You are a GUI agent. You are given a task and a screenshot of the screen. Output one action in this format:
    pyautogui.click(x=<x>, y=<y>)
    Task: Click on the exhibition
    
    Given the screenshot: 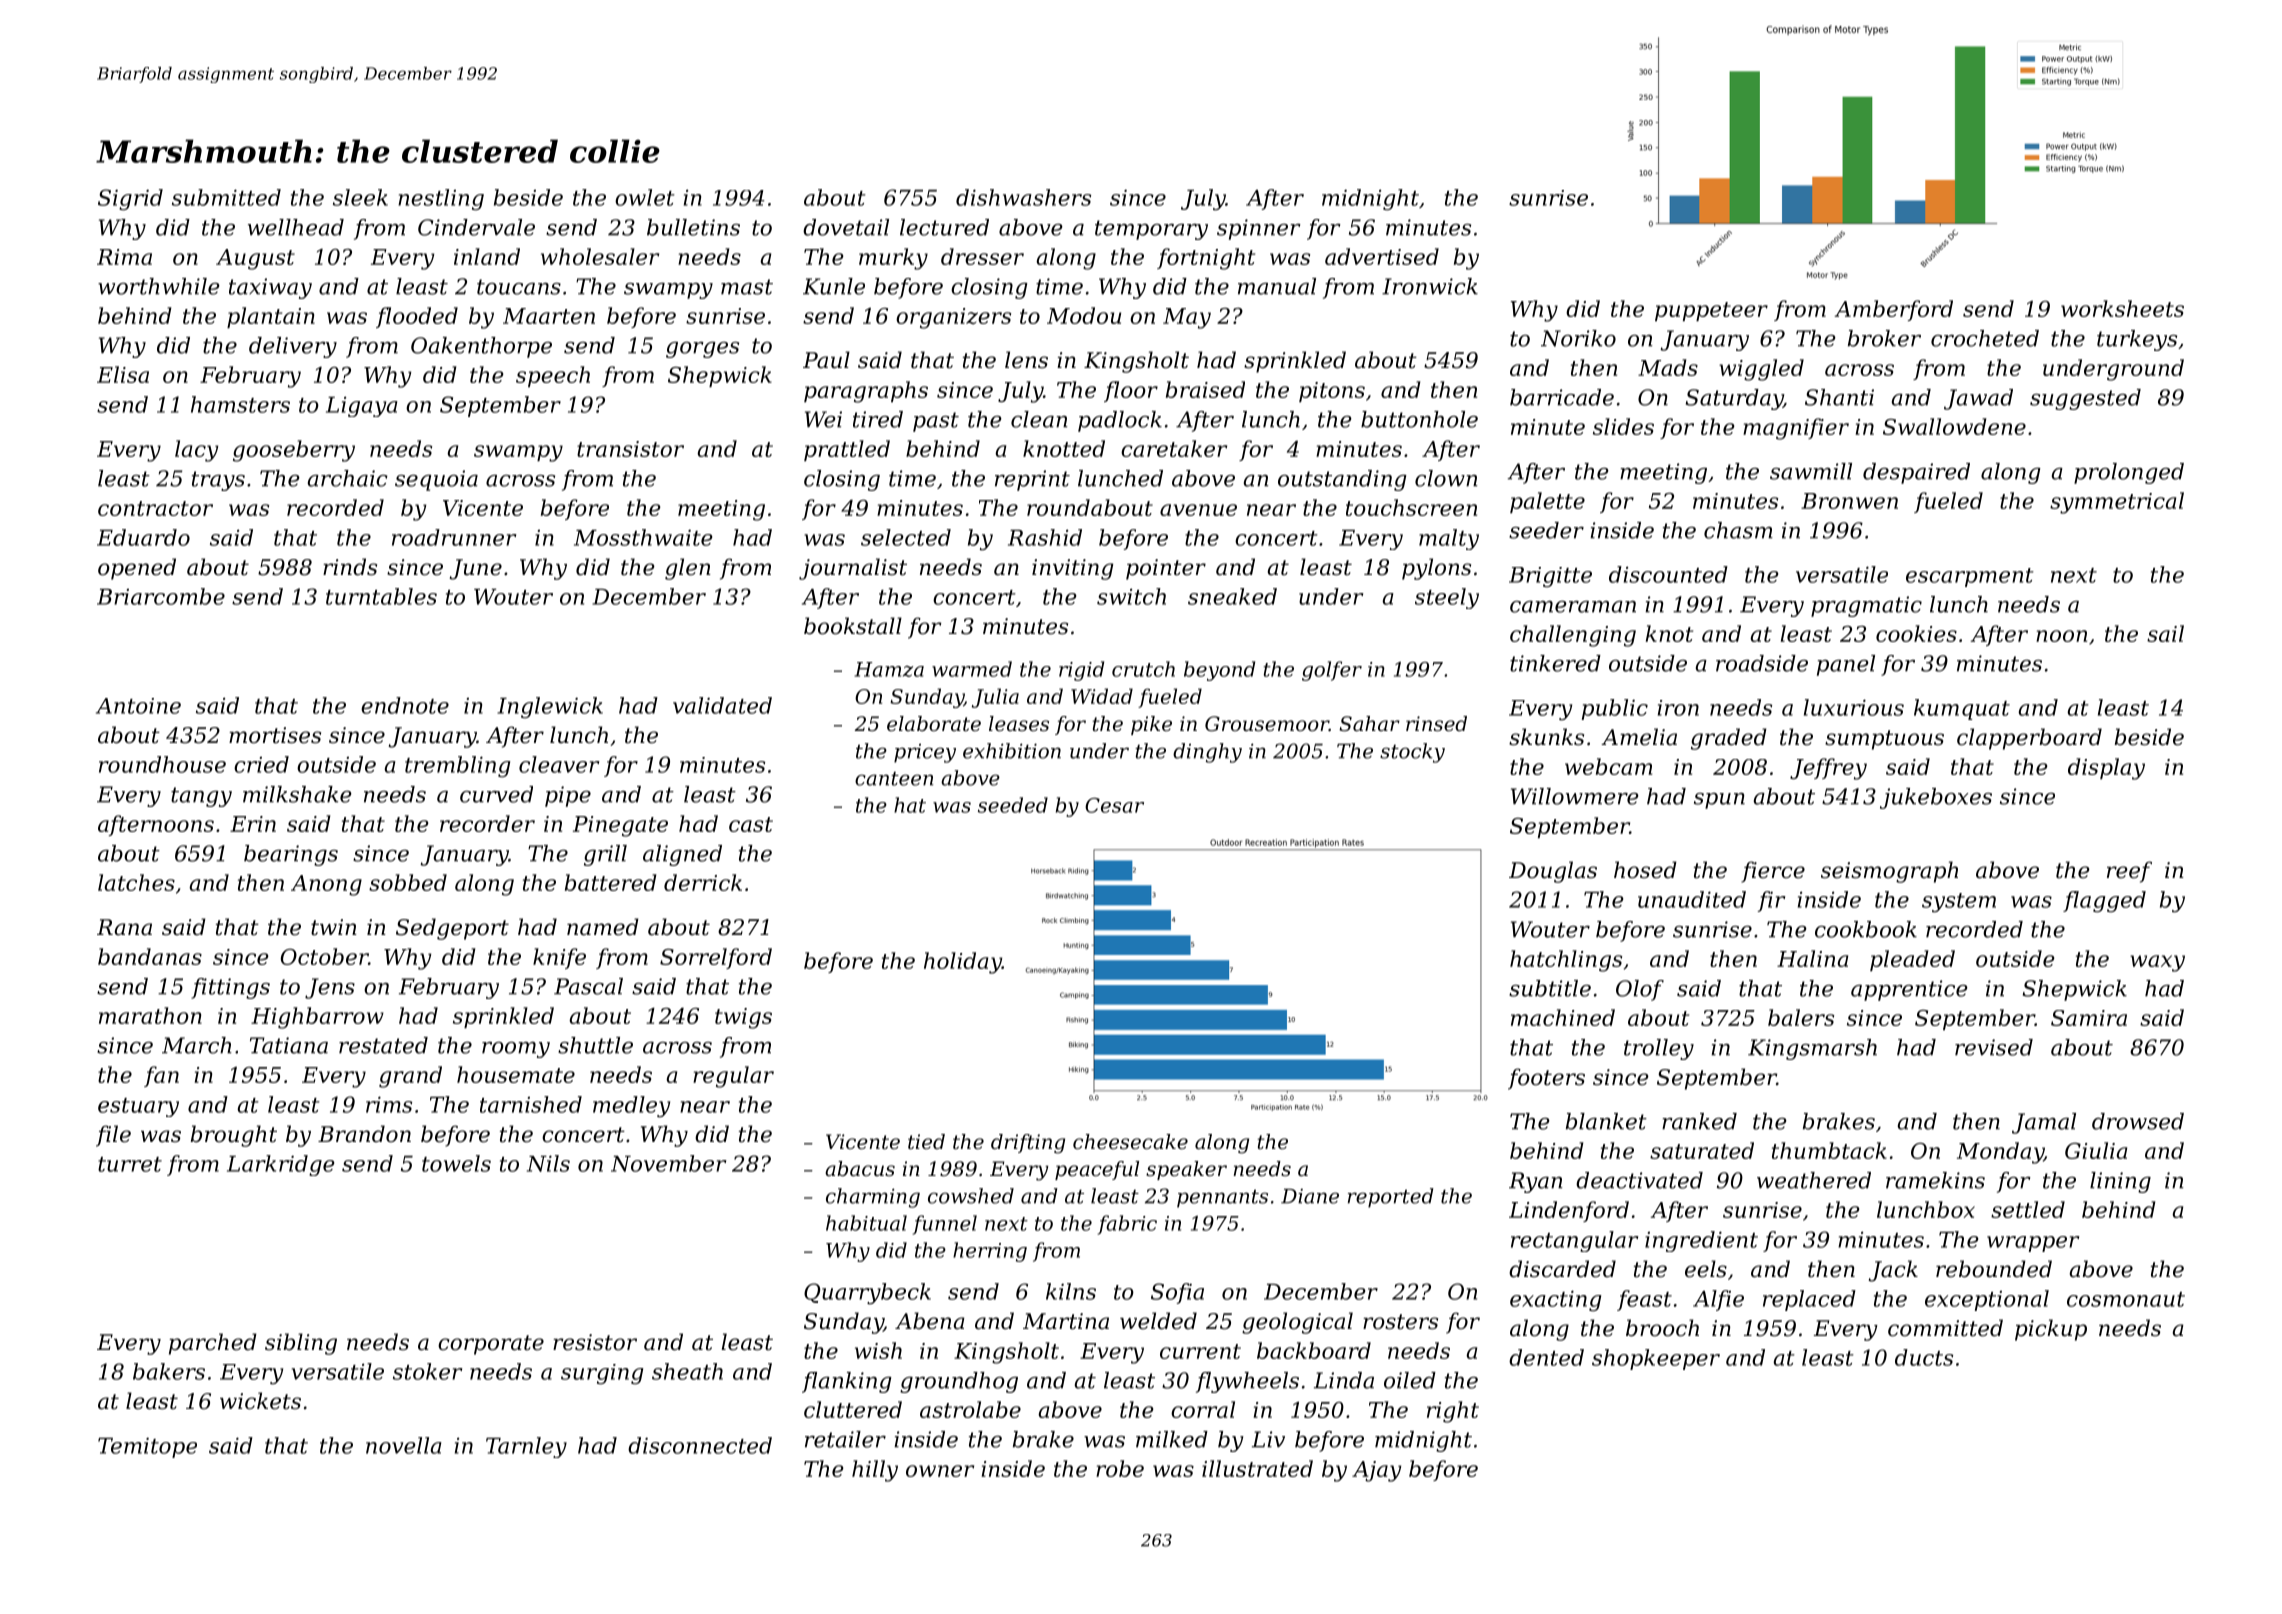 What is the action you would take?
    pyautogui.click(x=1012, y=751)
